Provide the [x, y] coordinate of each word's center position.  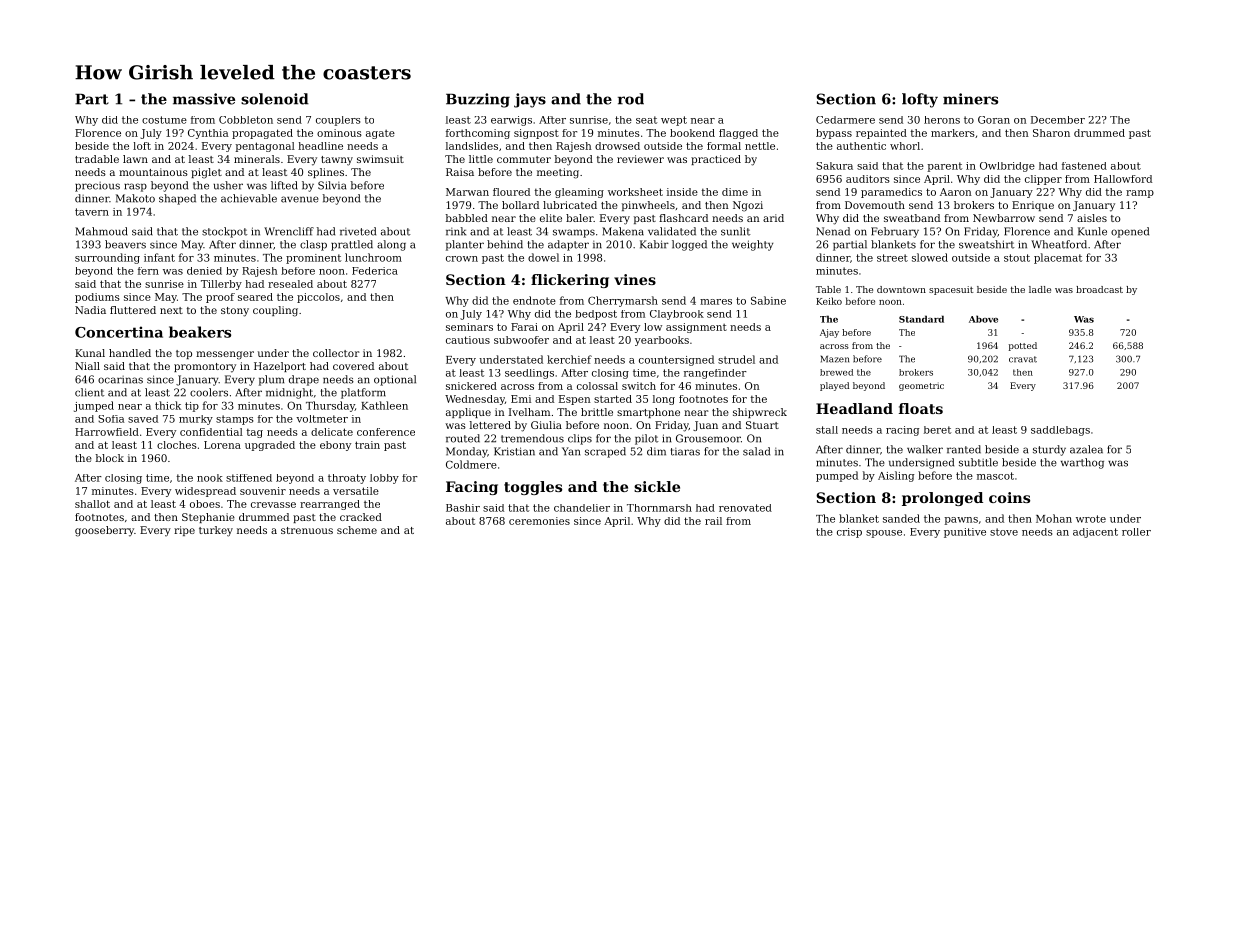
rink [456, 231]
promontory [205, 368]
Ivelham [529, 412]
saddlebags [1060, 431]
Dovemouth [875, 205]
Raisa [460, 172]
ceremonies [539, 521]
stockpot [225, 232]
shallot [92, 504]
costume [164, 120]
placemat [1058, 258]
